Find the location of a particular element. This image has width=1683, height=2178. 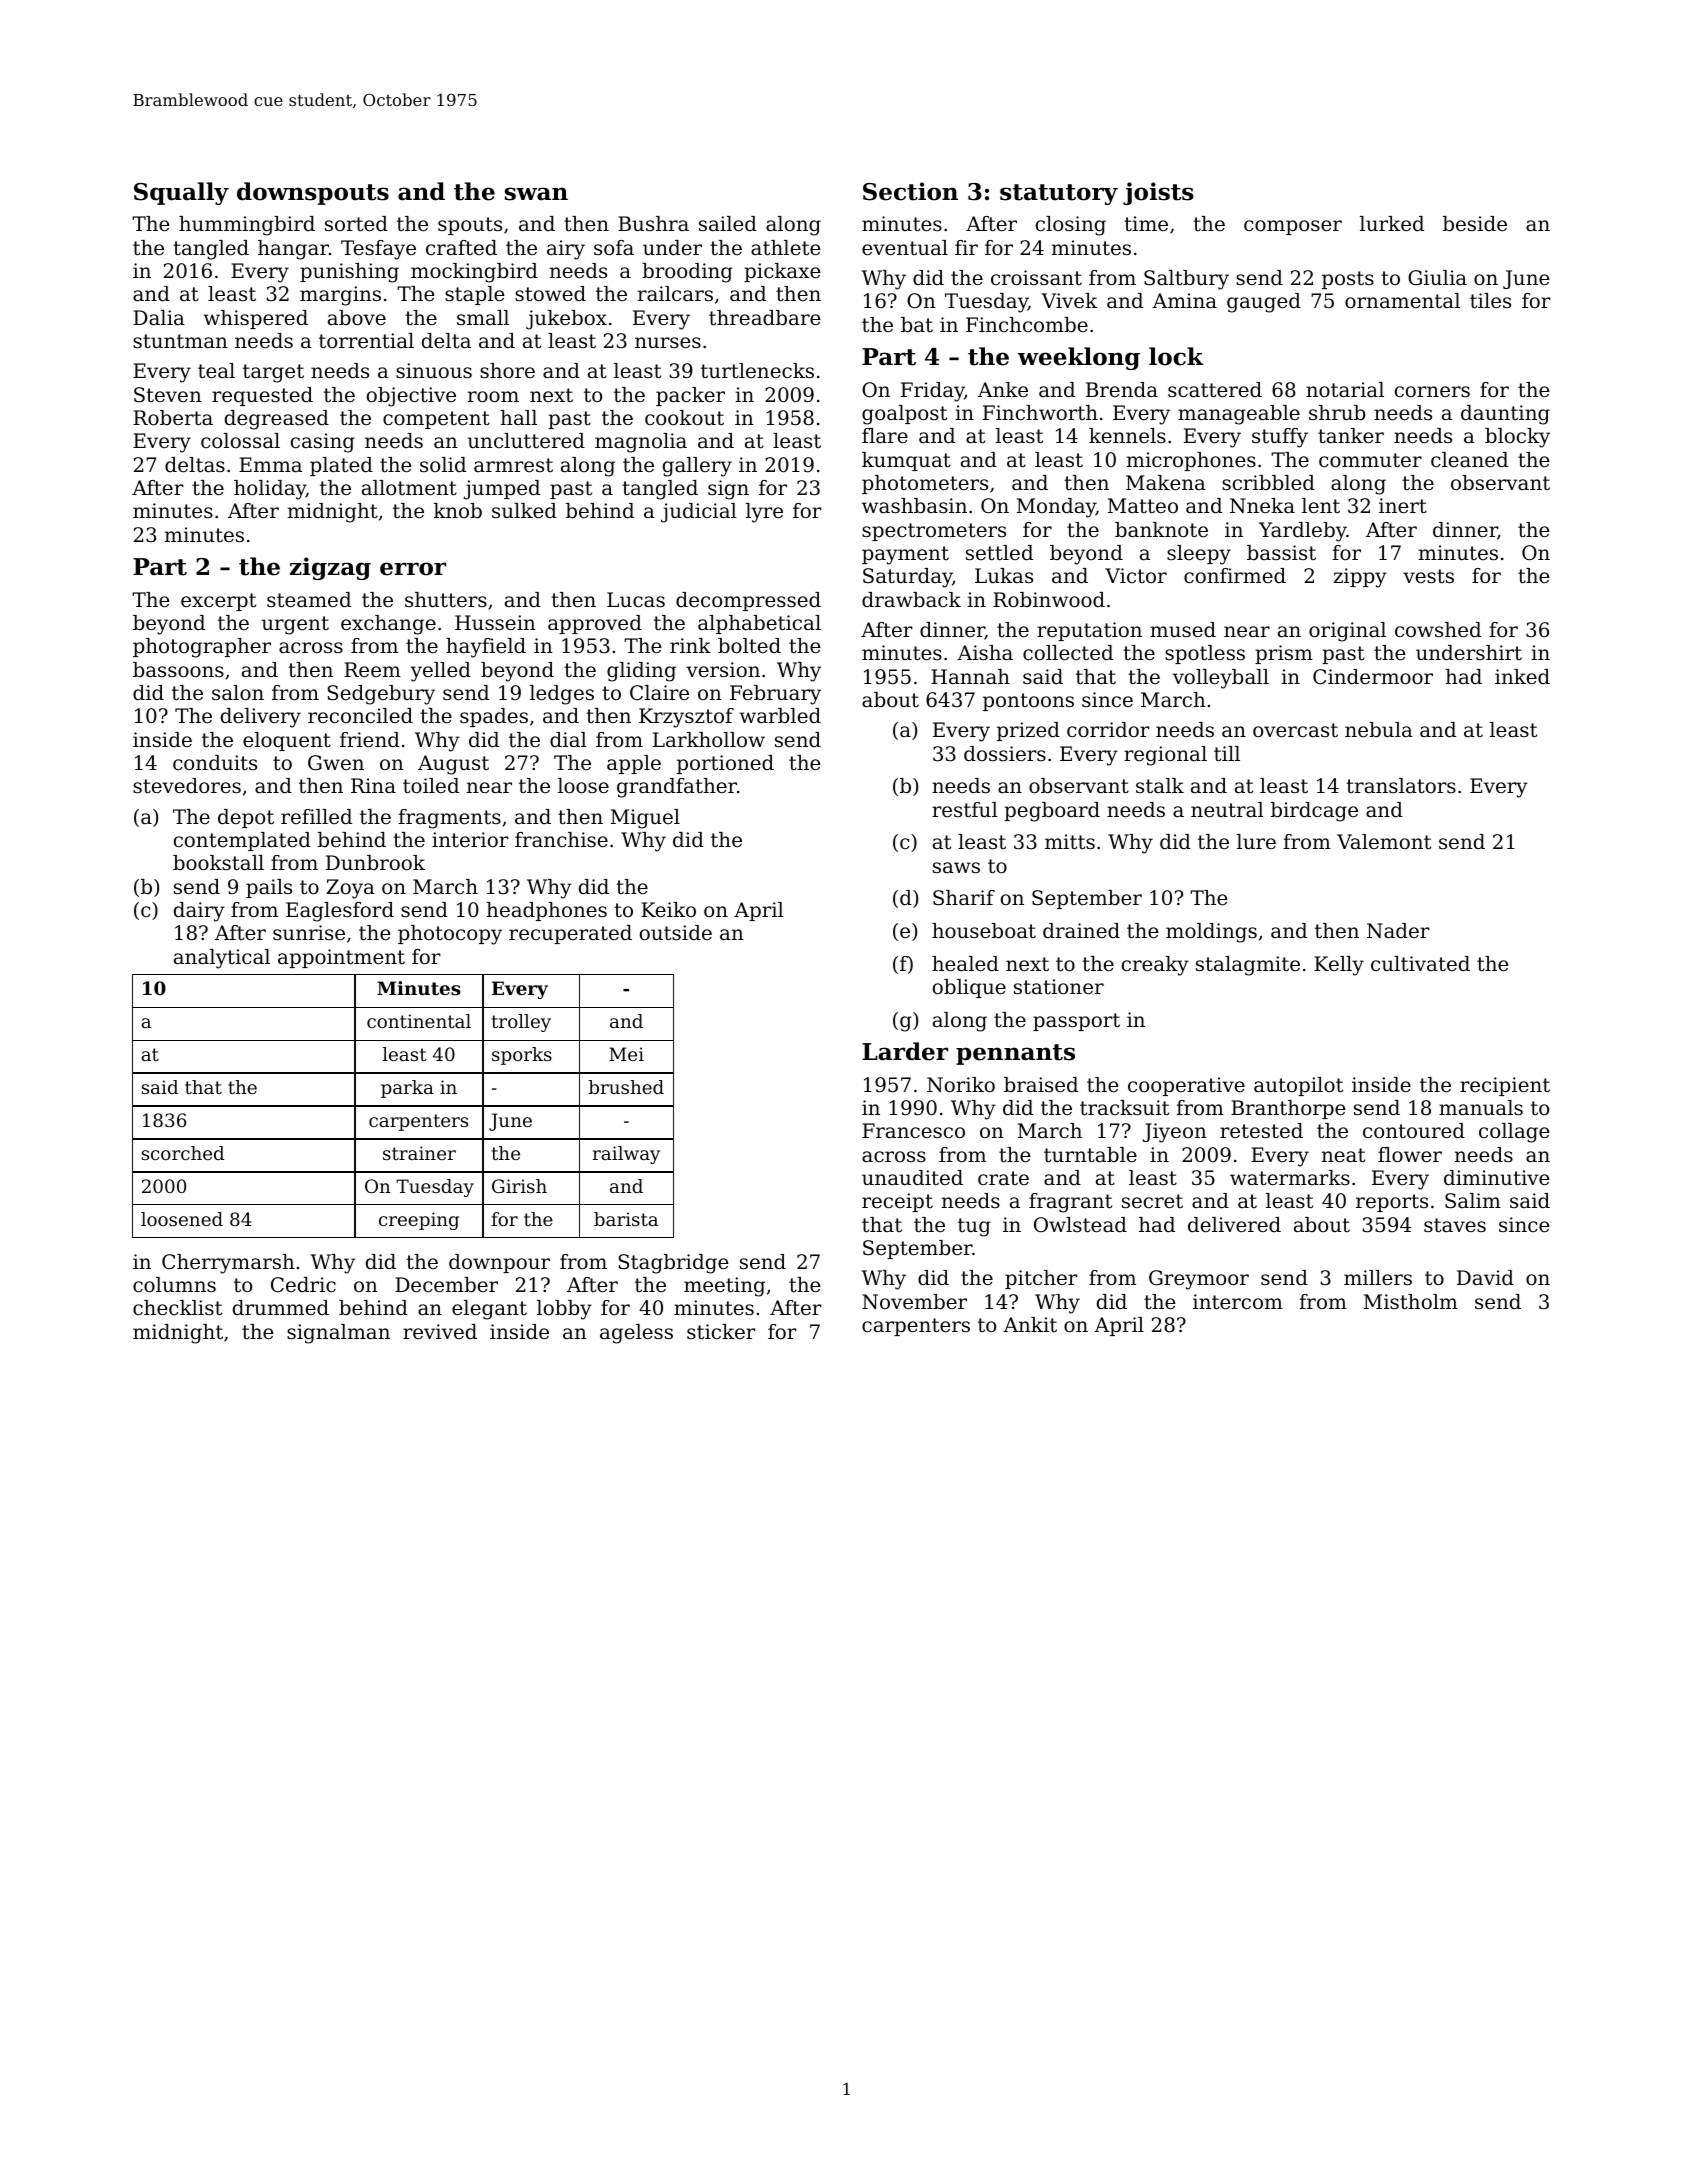

spades is located at coordinates (494, 717).
